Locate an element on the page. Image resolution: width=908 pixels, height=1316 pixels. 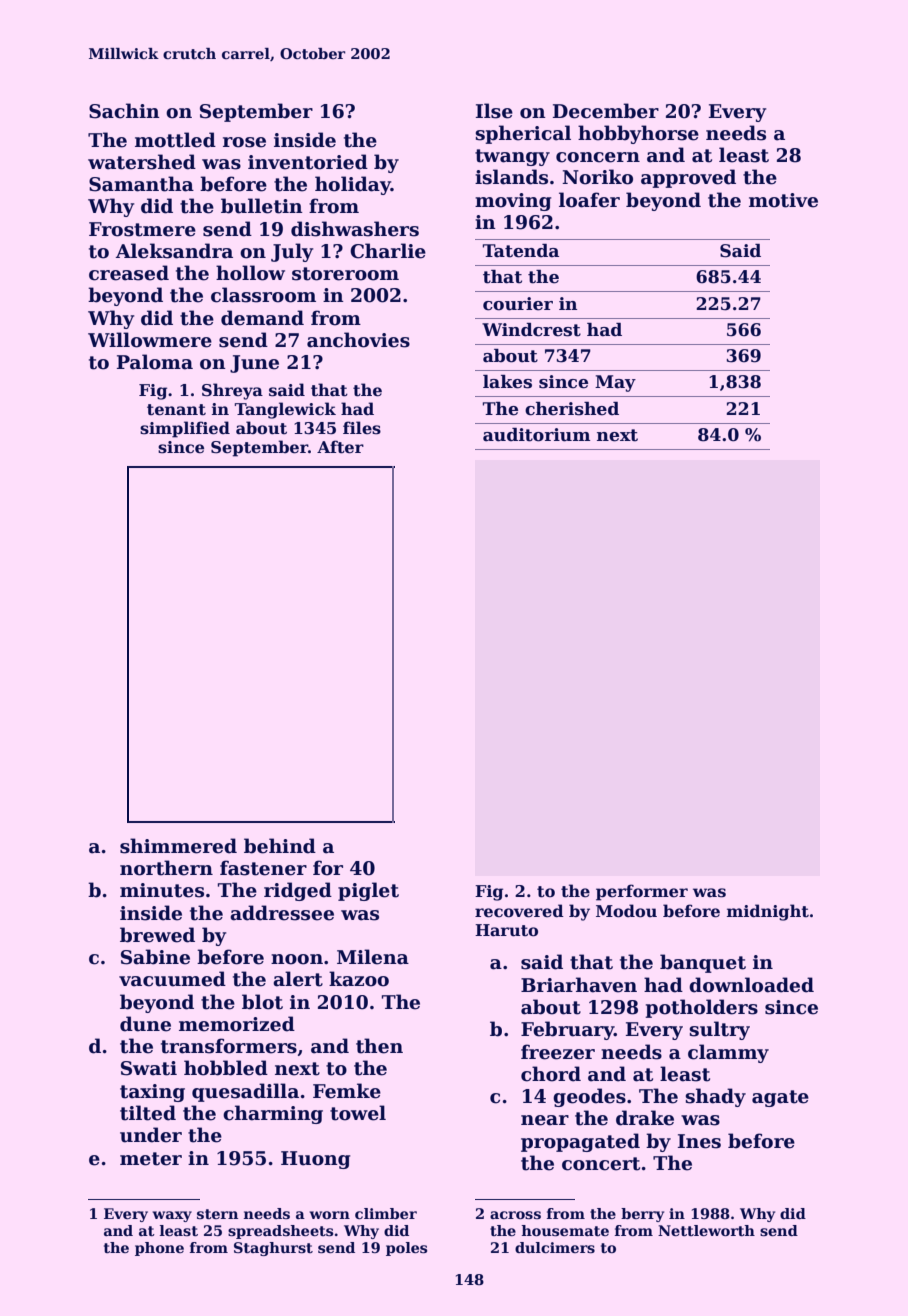
Swati is located at coordinates (149, 1068).
